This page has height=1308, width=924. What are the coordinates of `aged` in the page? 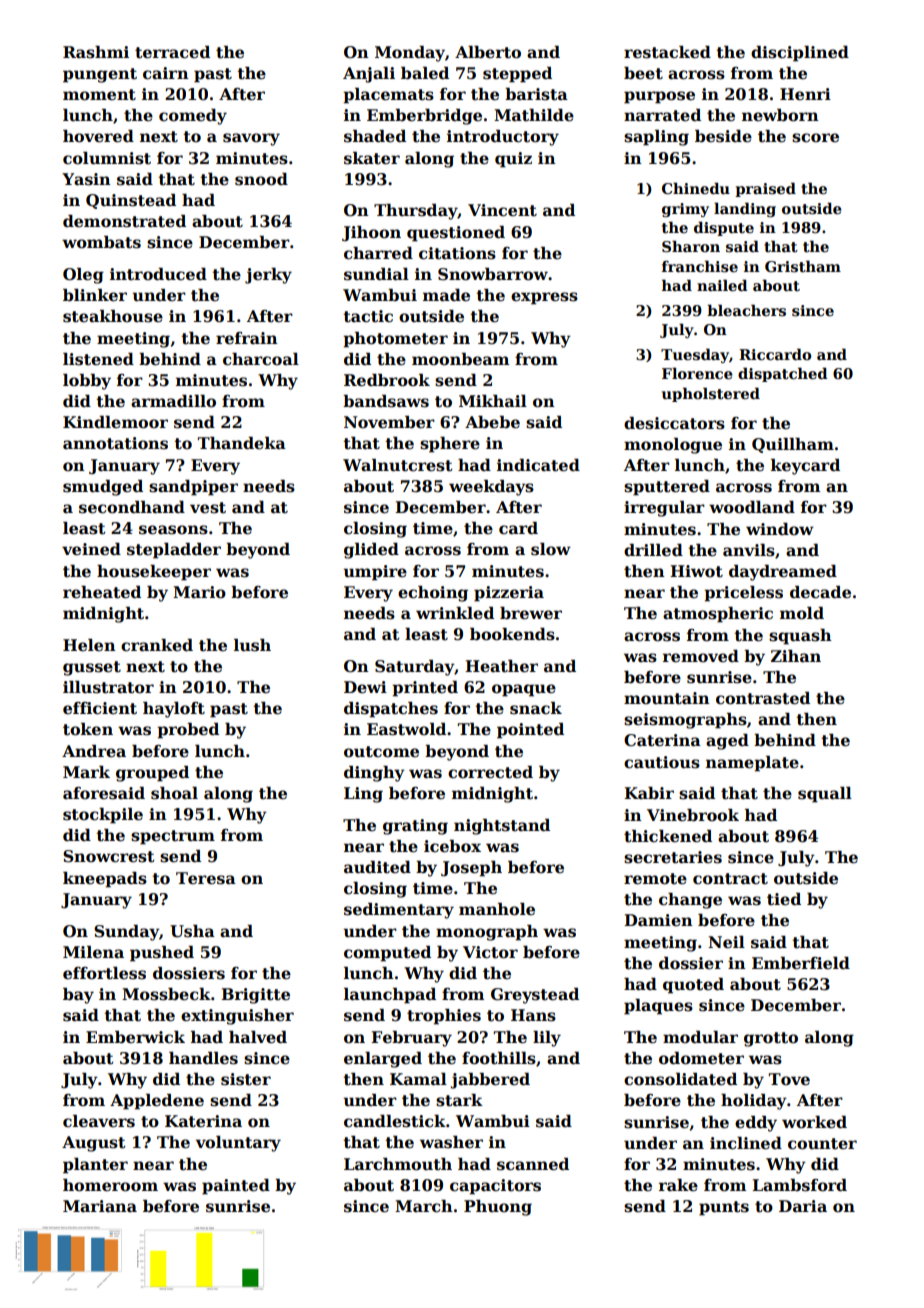 It's located at (727, 742).
